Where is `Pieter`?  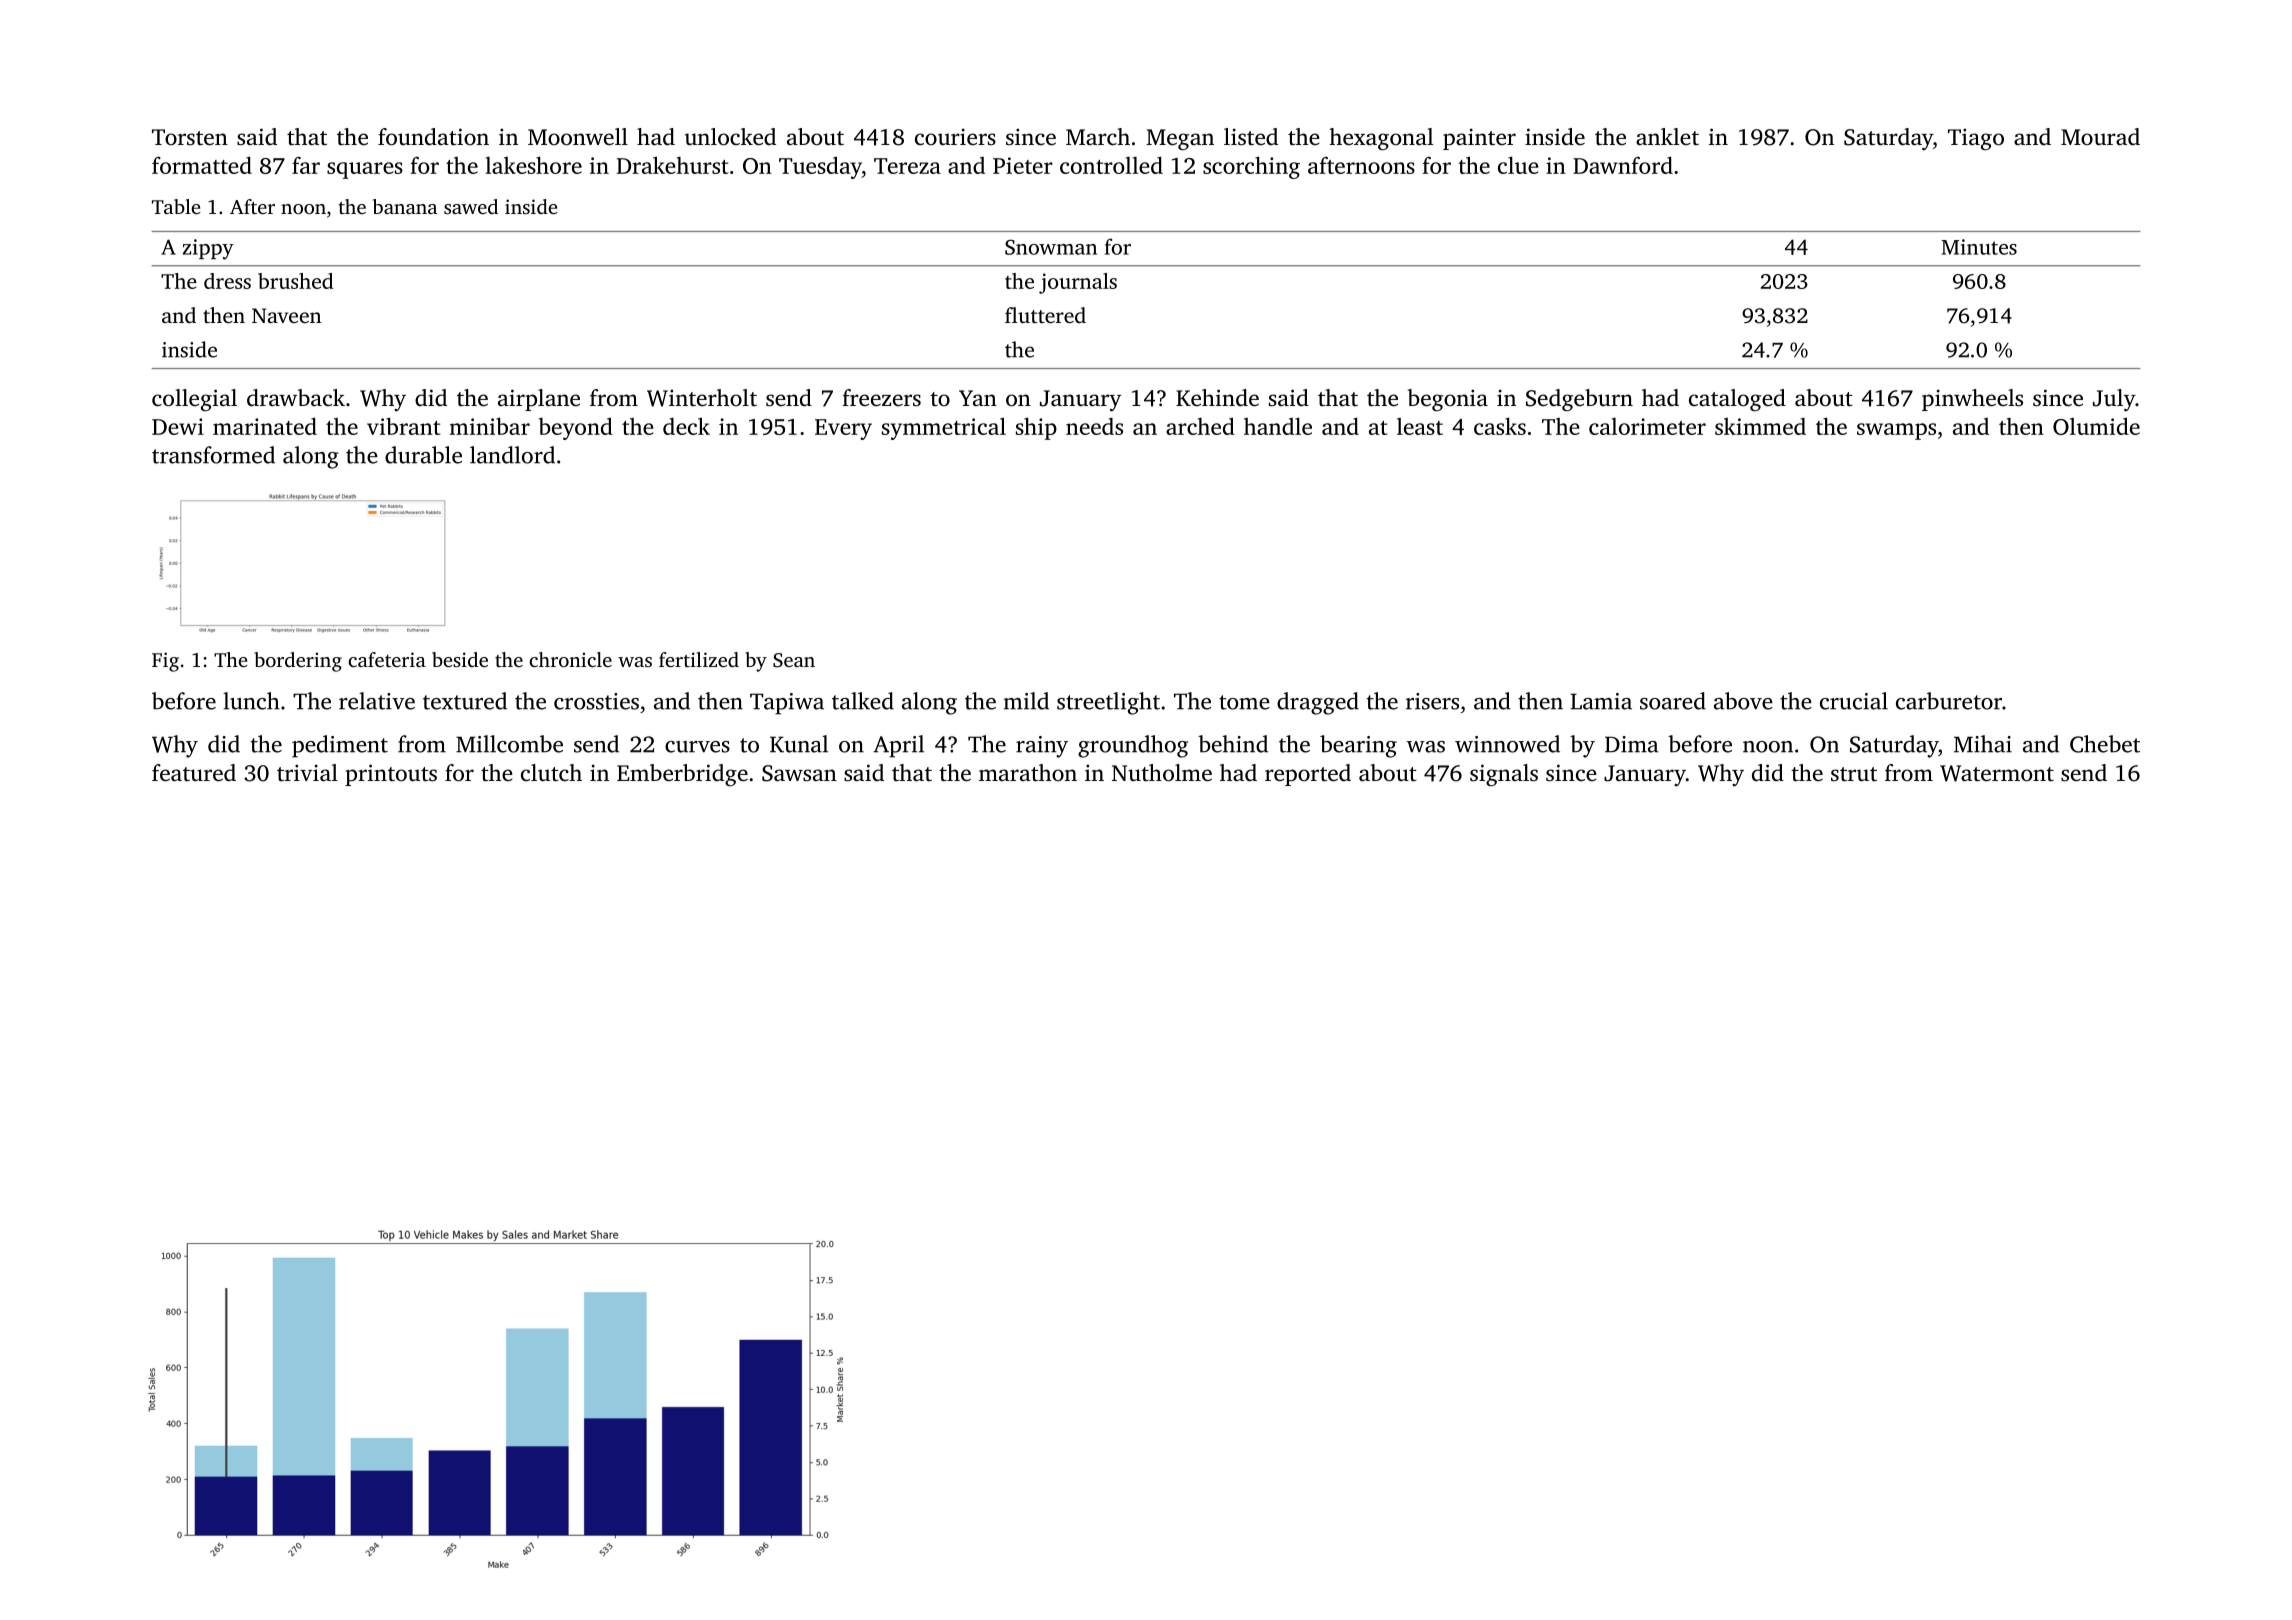 Pieter is located at coordinates (1023, 165).
